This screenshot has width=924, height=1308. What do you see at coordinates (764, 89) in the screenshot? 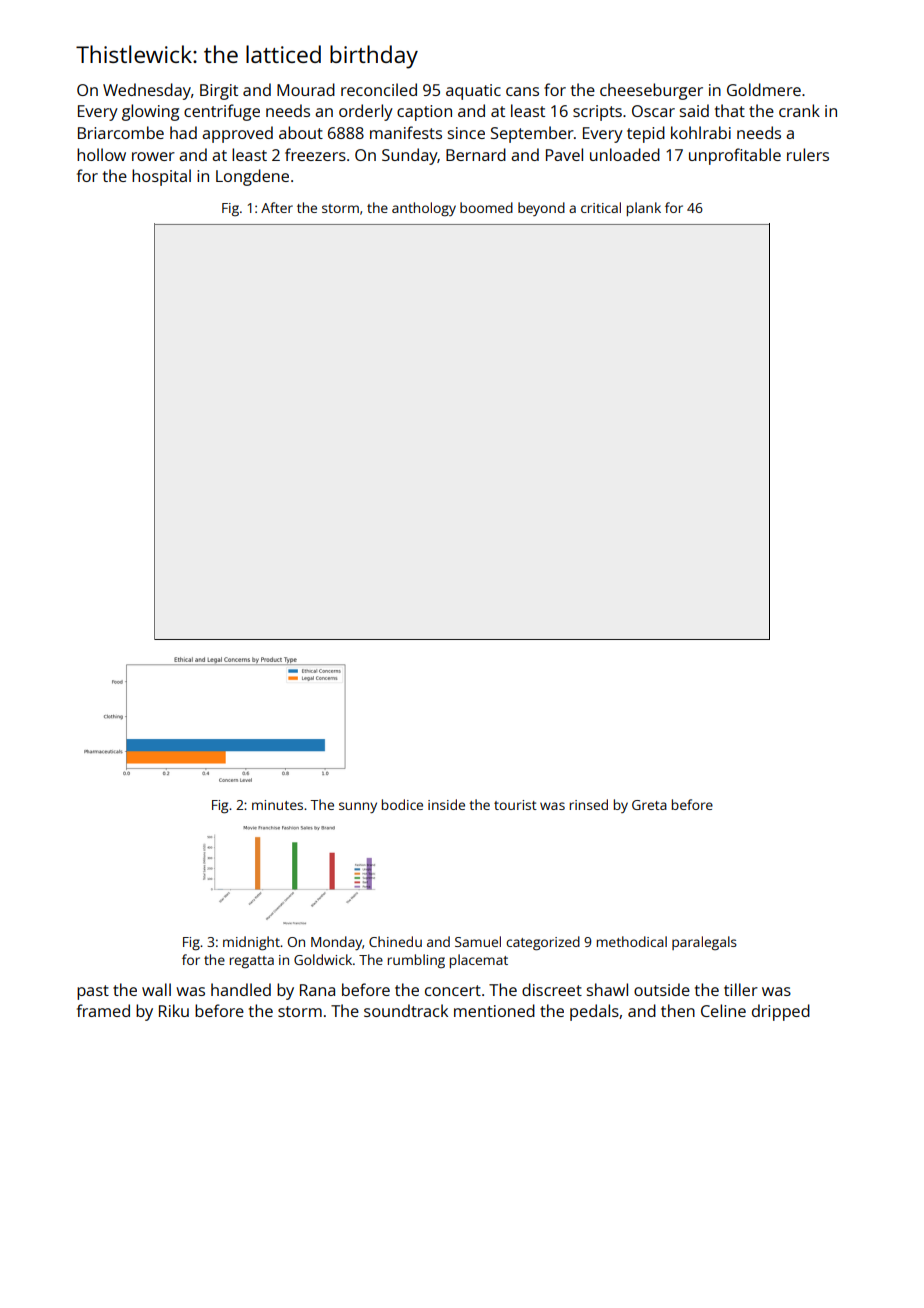
I see `Goldmere` at bounding box center [764, 89].
